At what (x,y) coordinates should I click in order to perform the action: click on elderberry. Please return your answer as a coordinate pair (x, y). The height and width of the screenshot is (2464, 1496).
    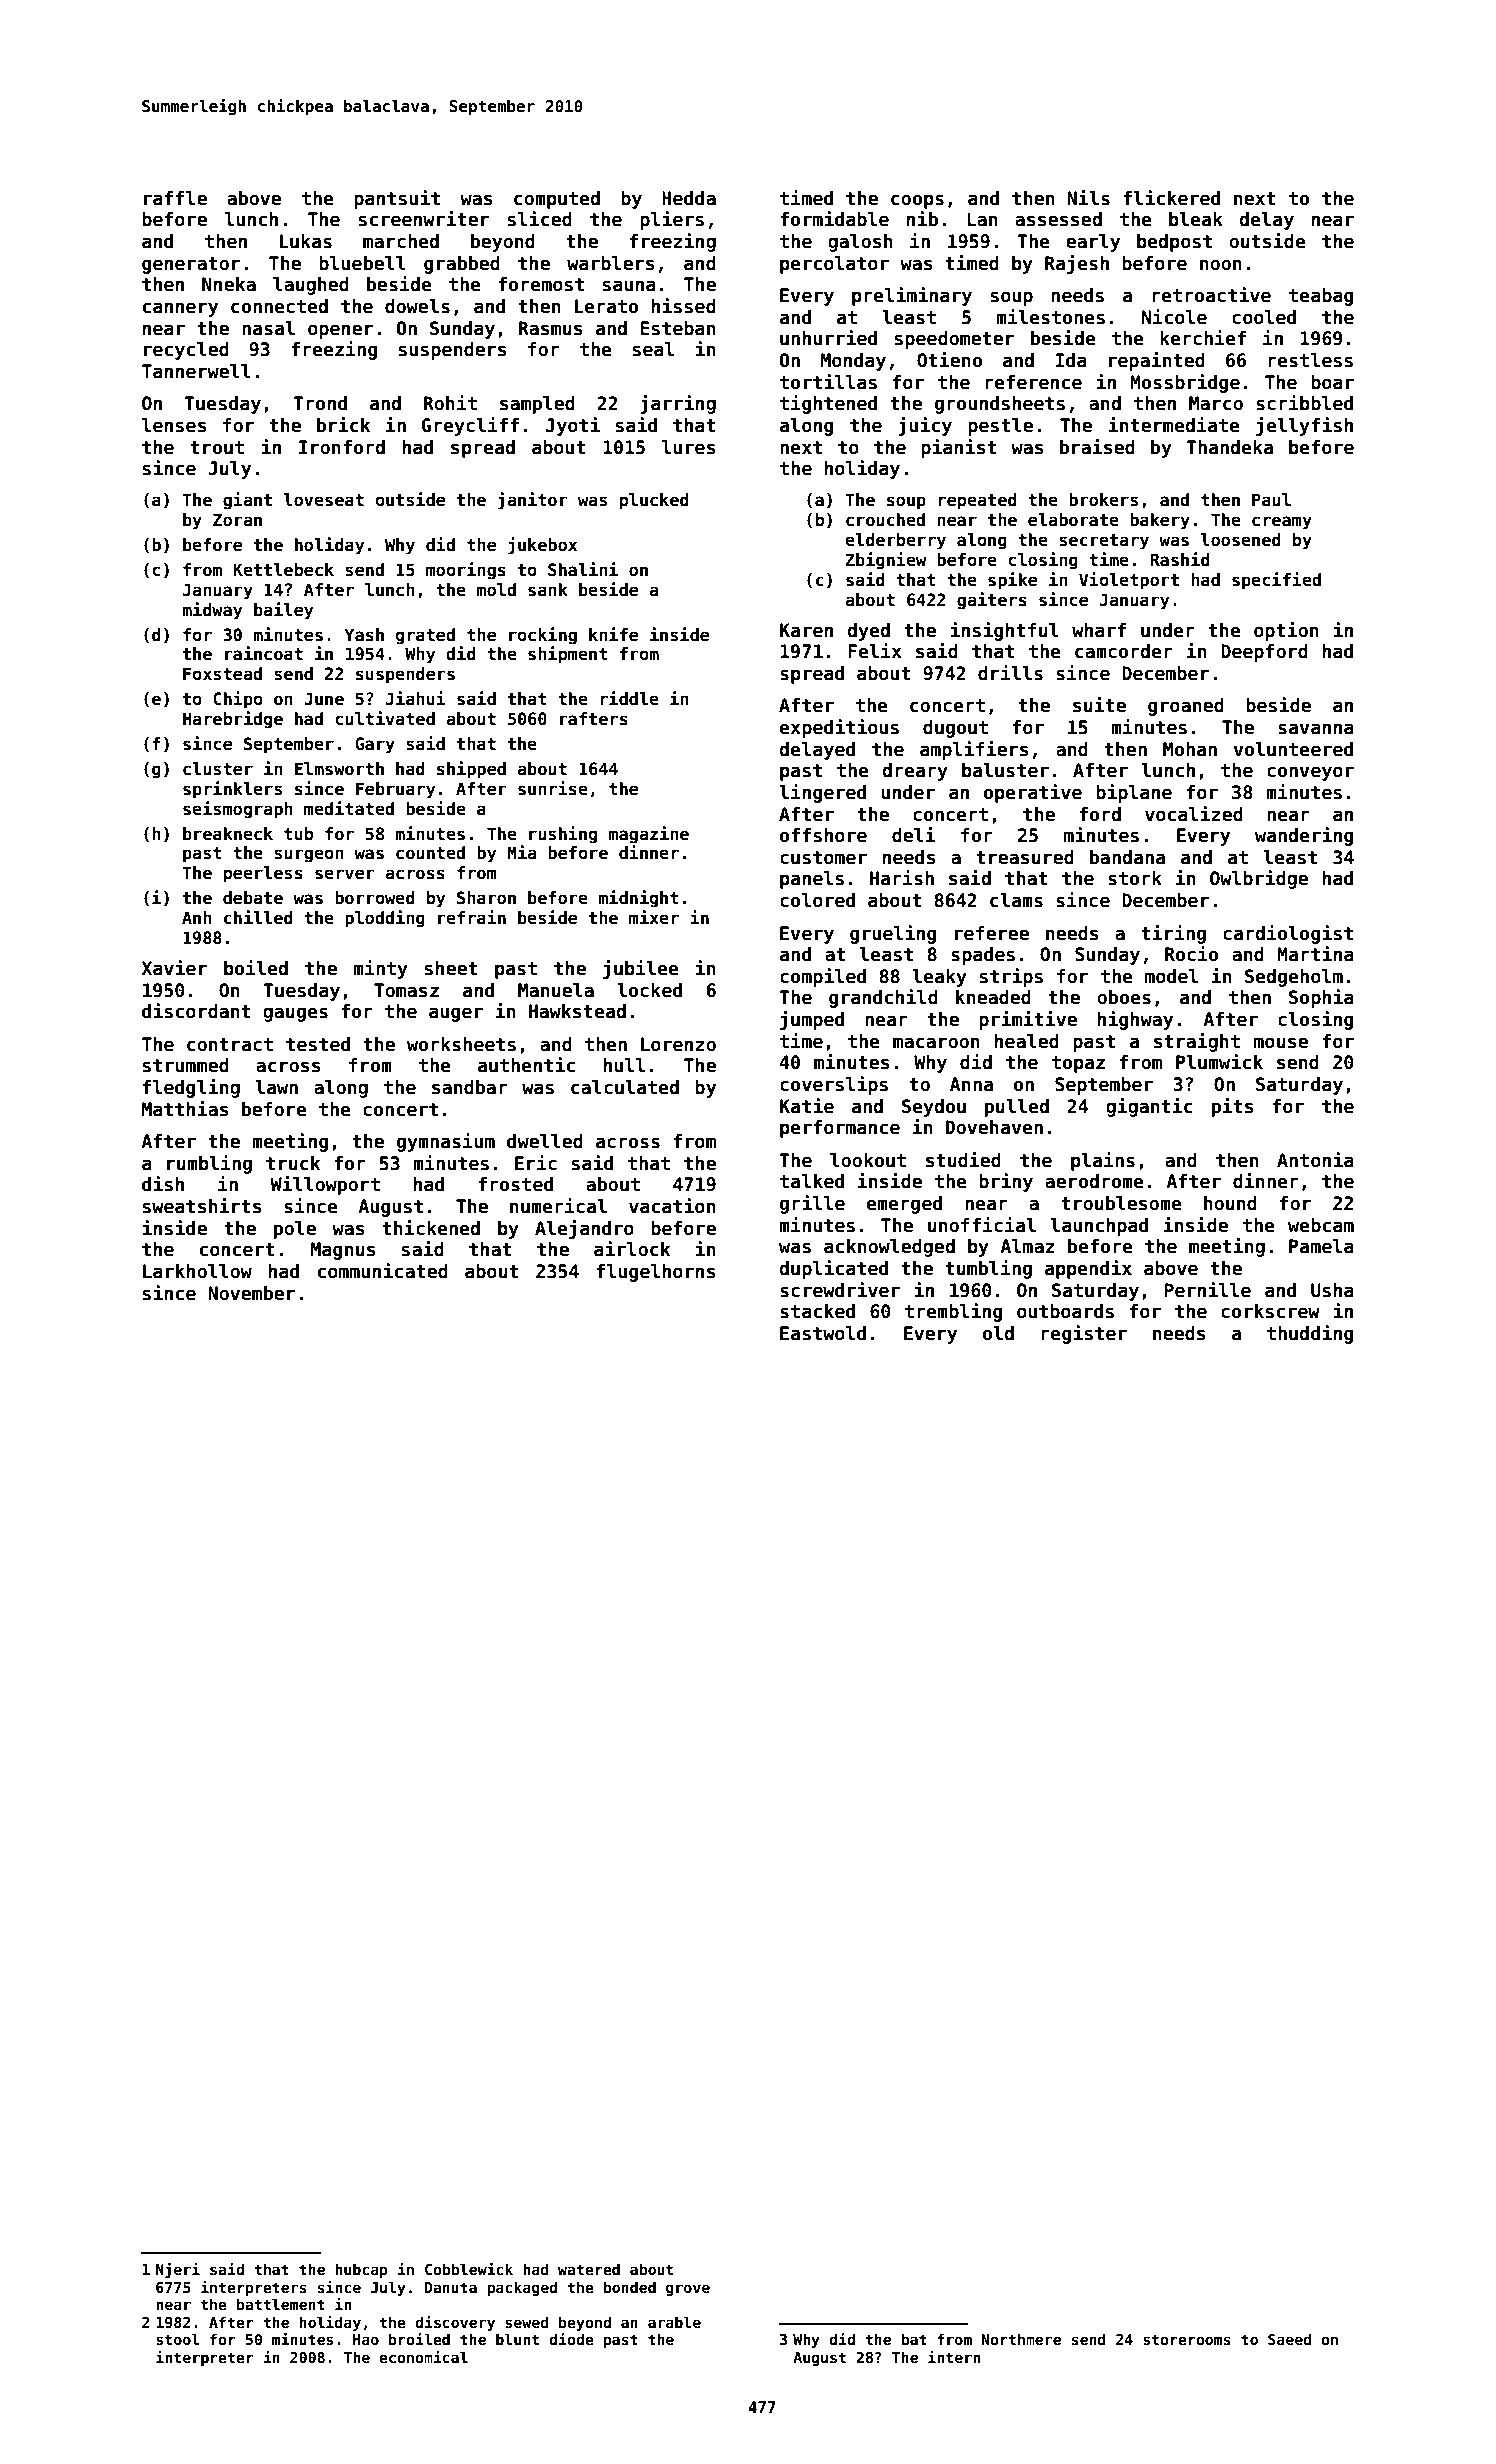
    Looking at the image, I should click on (895, 541).
